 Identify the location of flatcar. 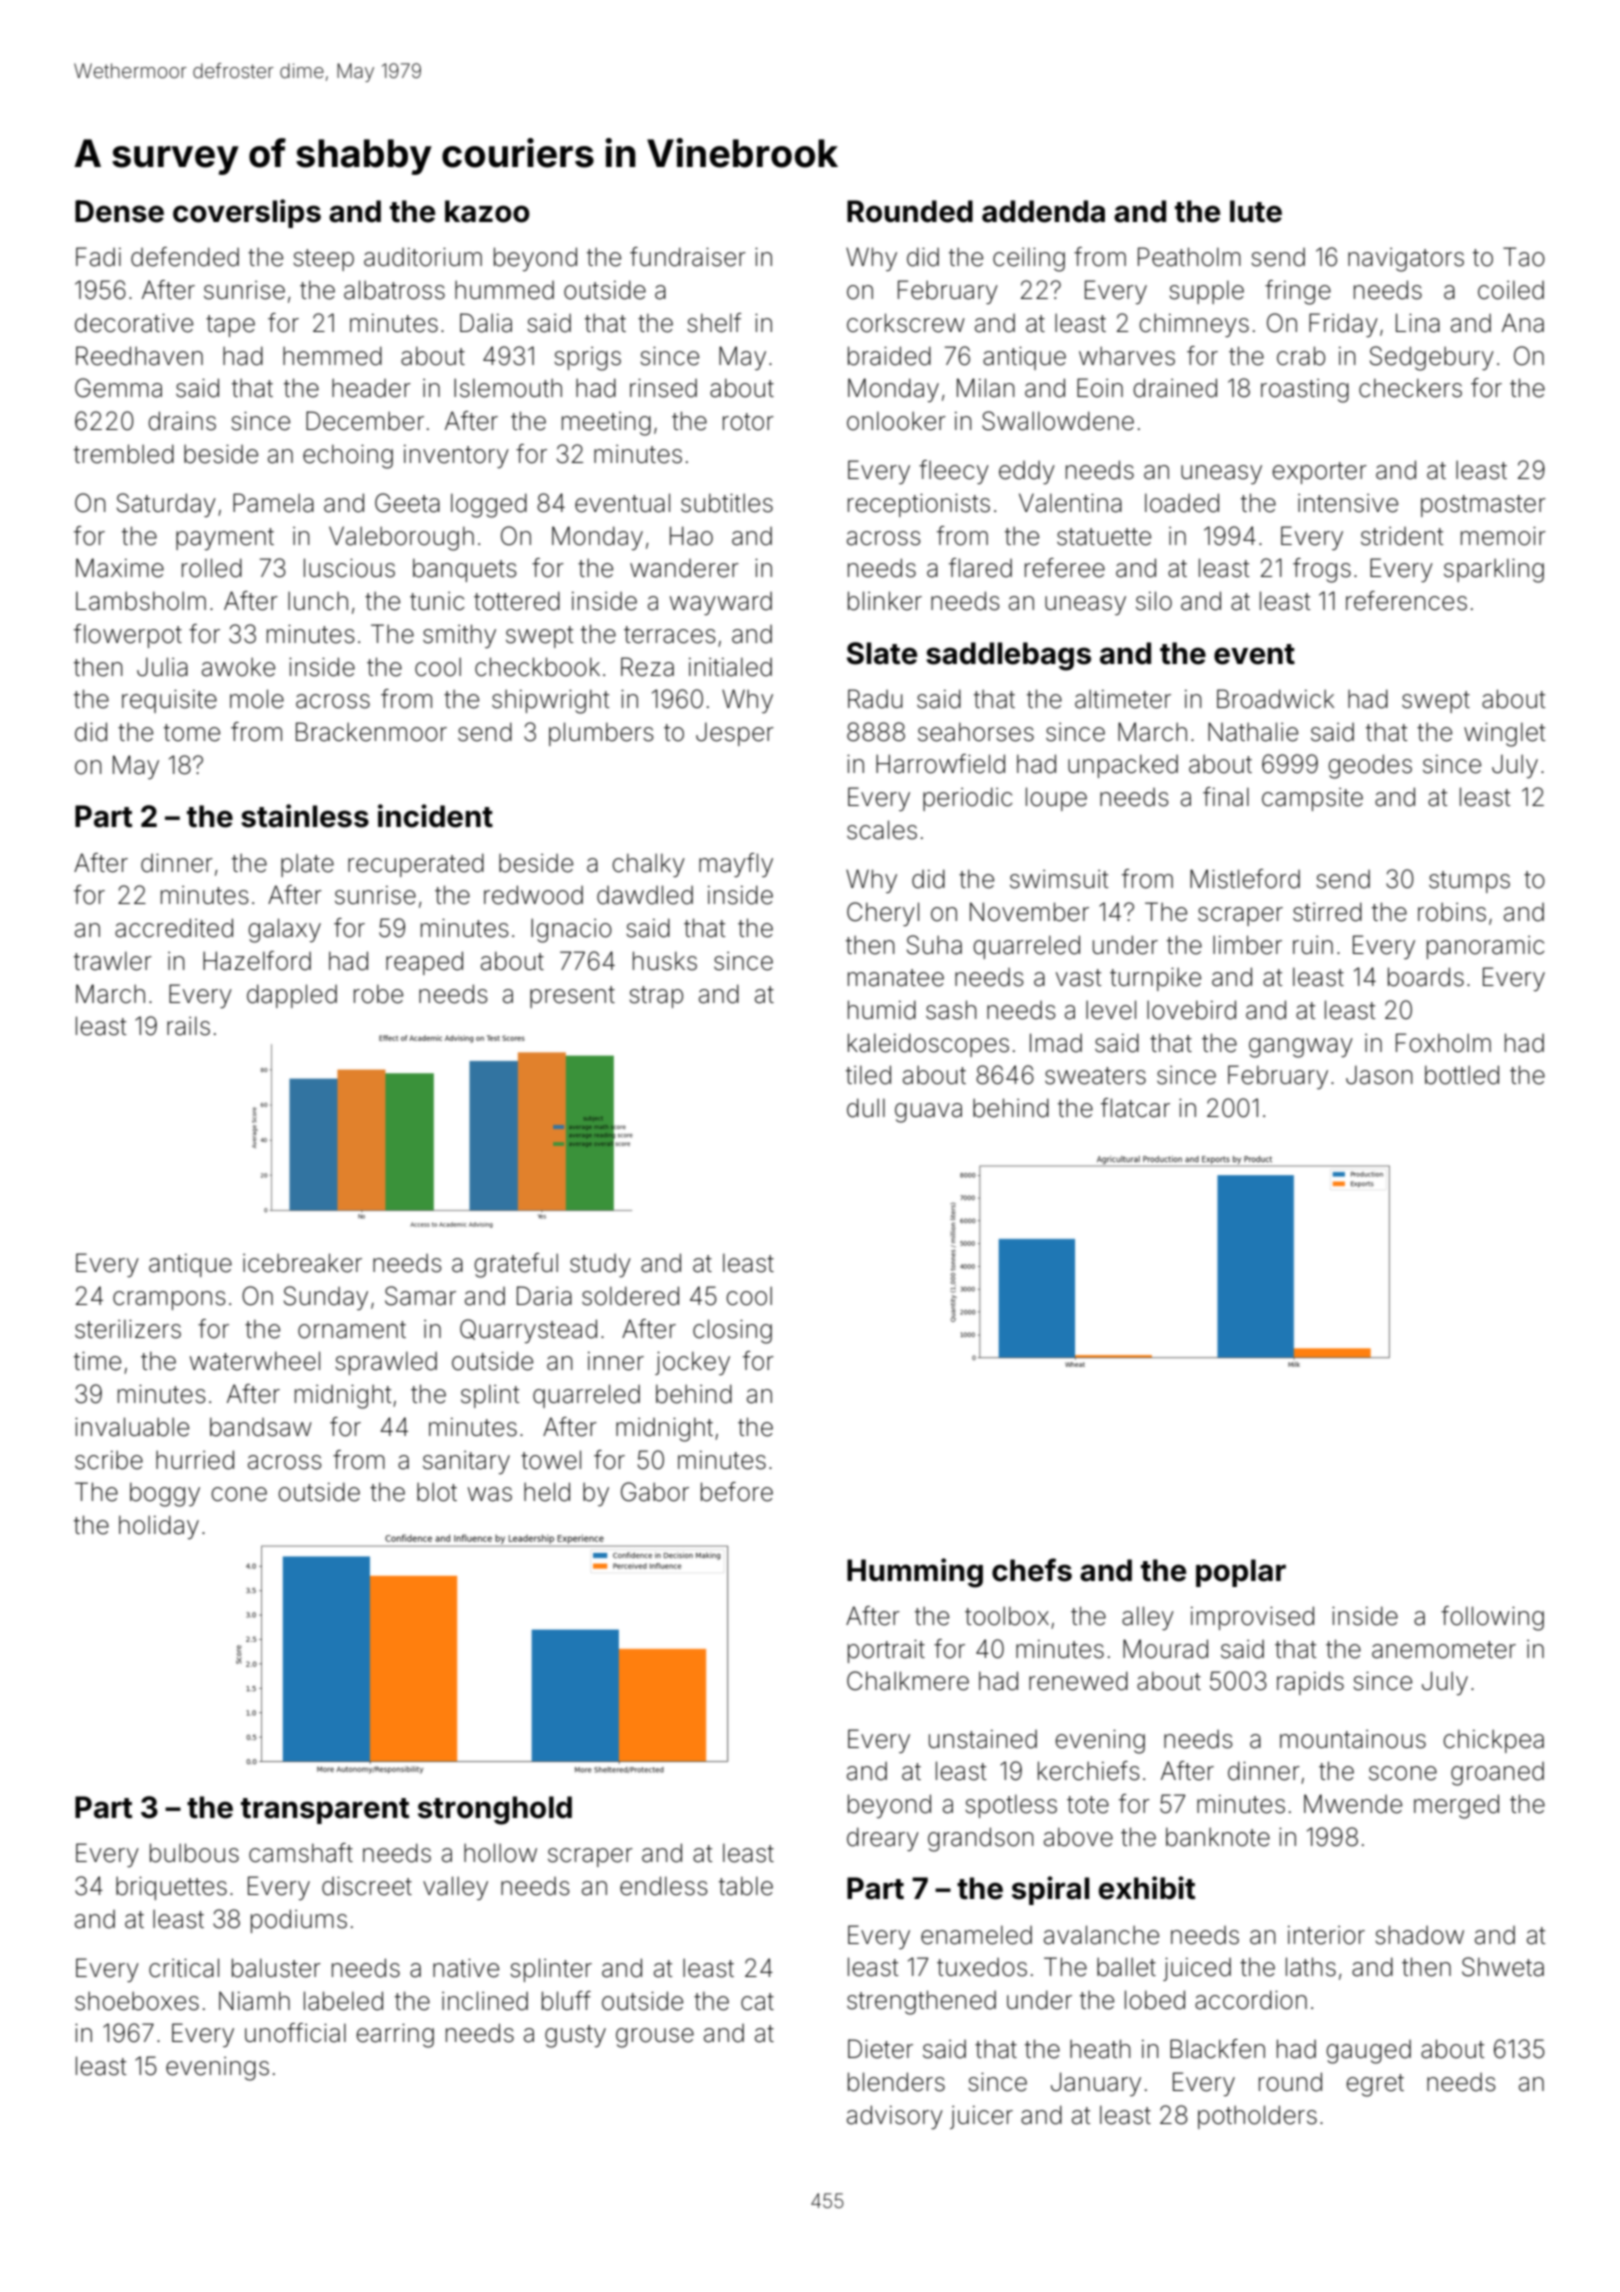
(1135, 1108).
